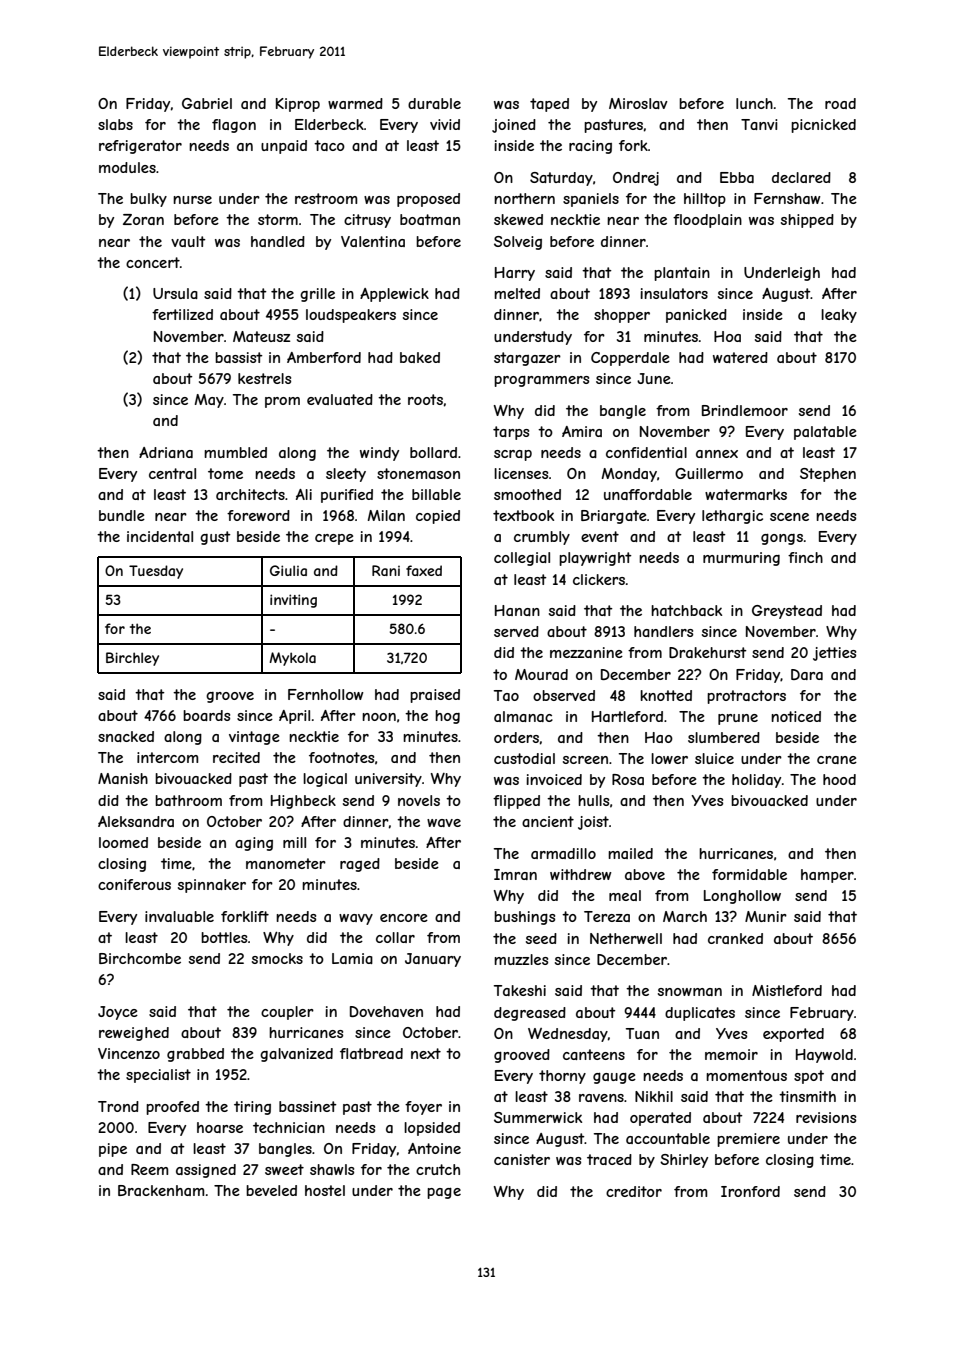  I want to click on palatable, so click(825, 433).
